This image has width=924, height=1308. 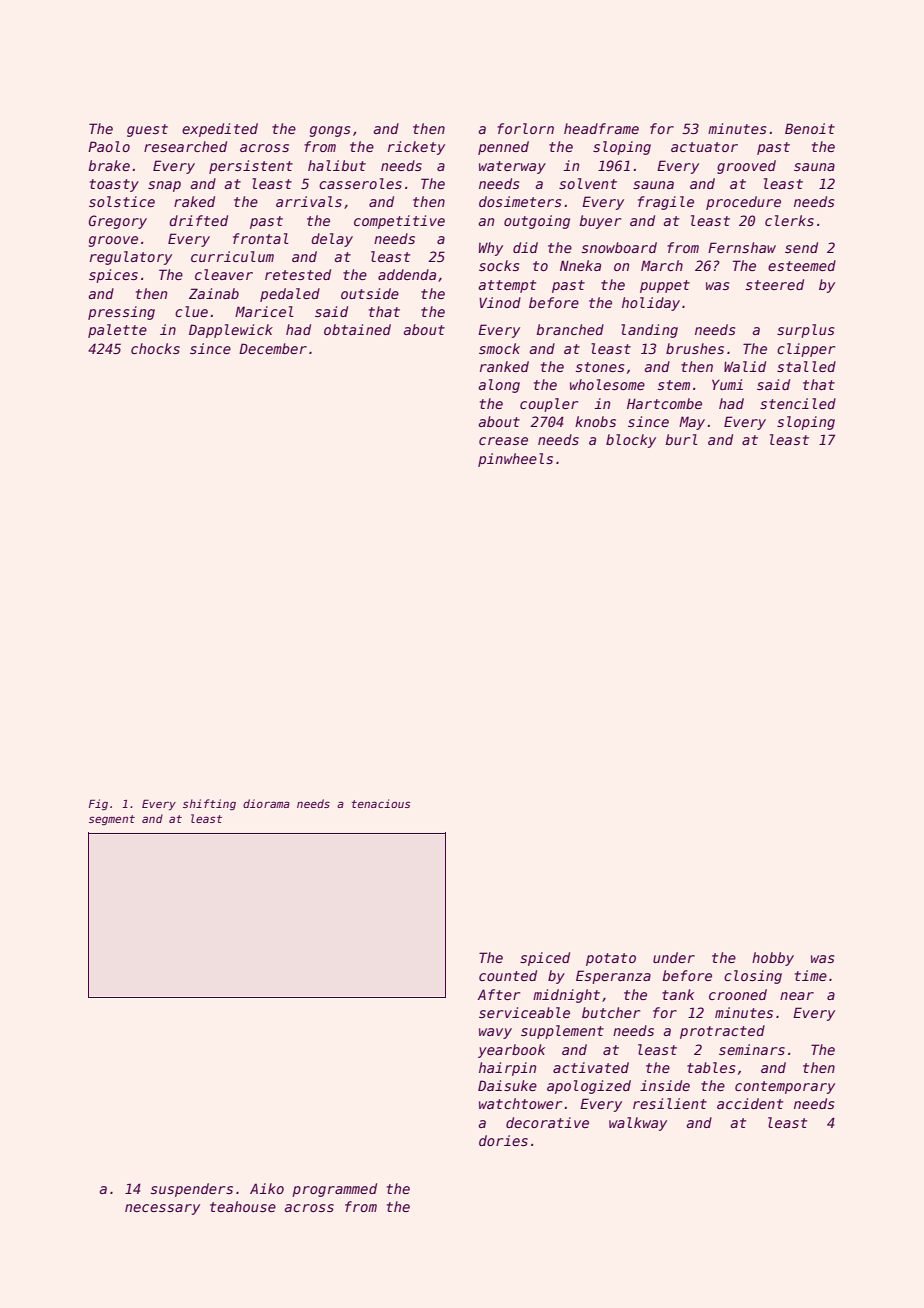 I want to click on dories, so click(x=503, y=1140).
